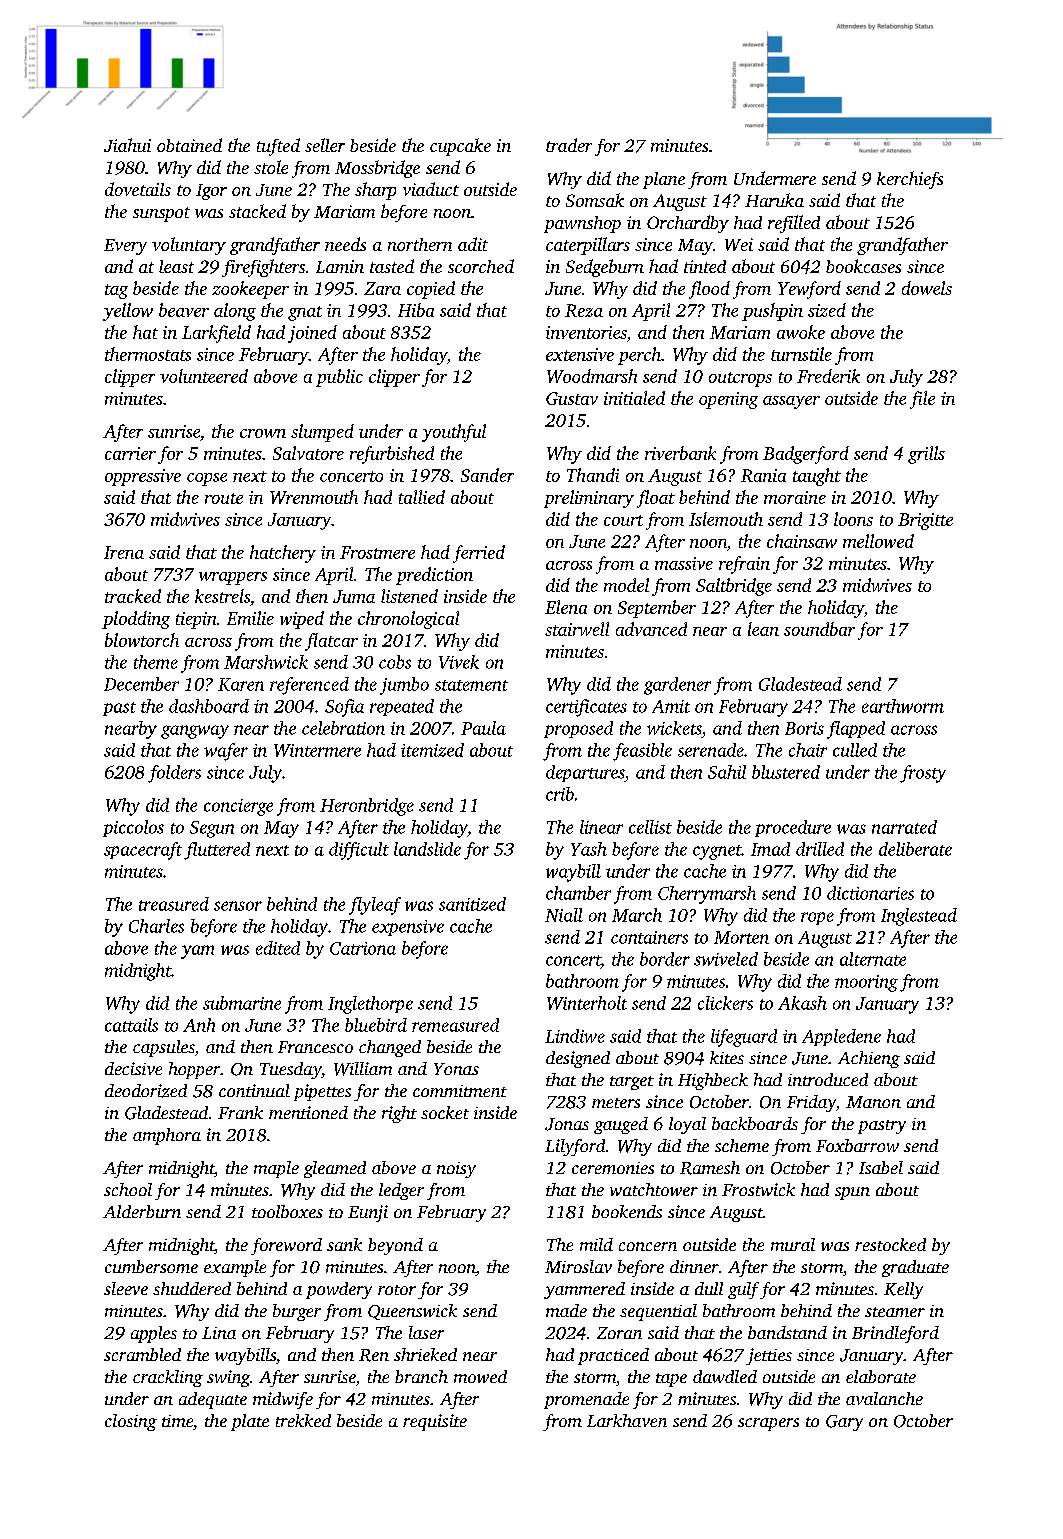  What do you see at coordinates (649, 937) in the screenshot?
I see `containers` at bounding box center [649, 937].
